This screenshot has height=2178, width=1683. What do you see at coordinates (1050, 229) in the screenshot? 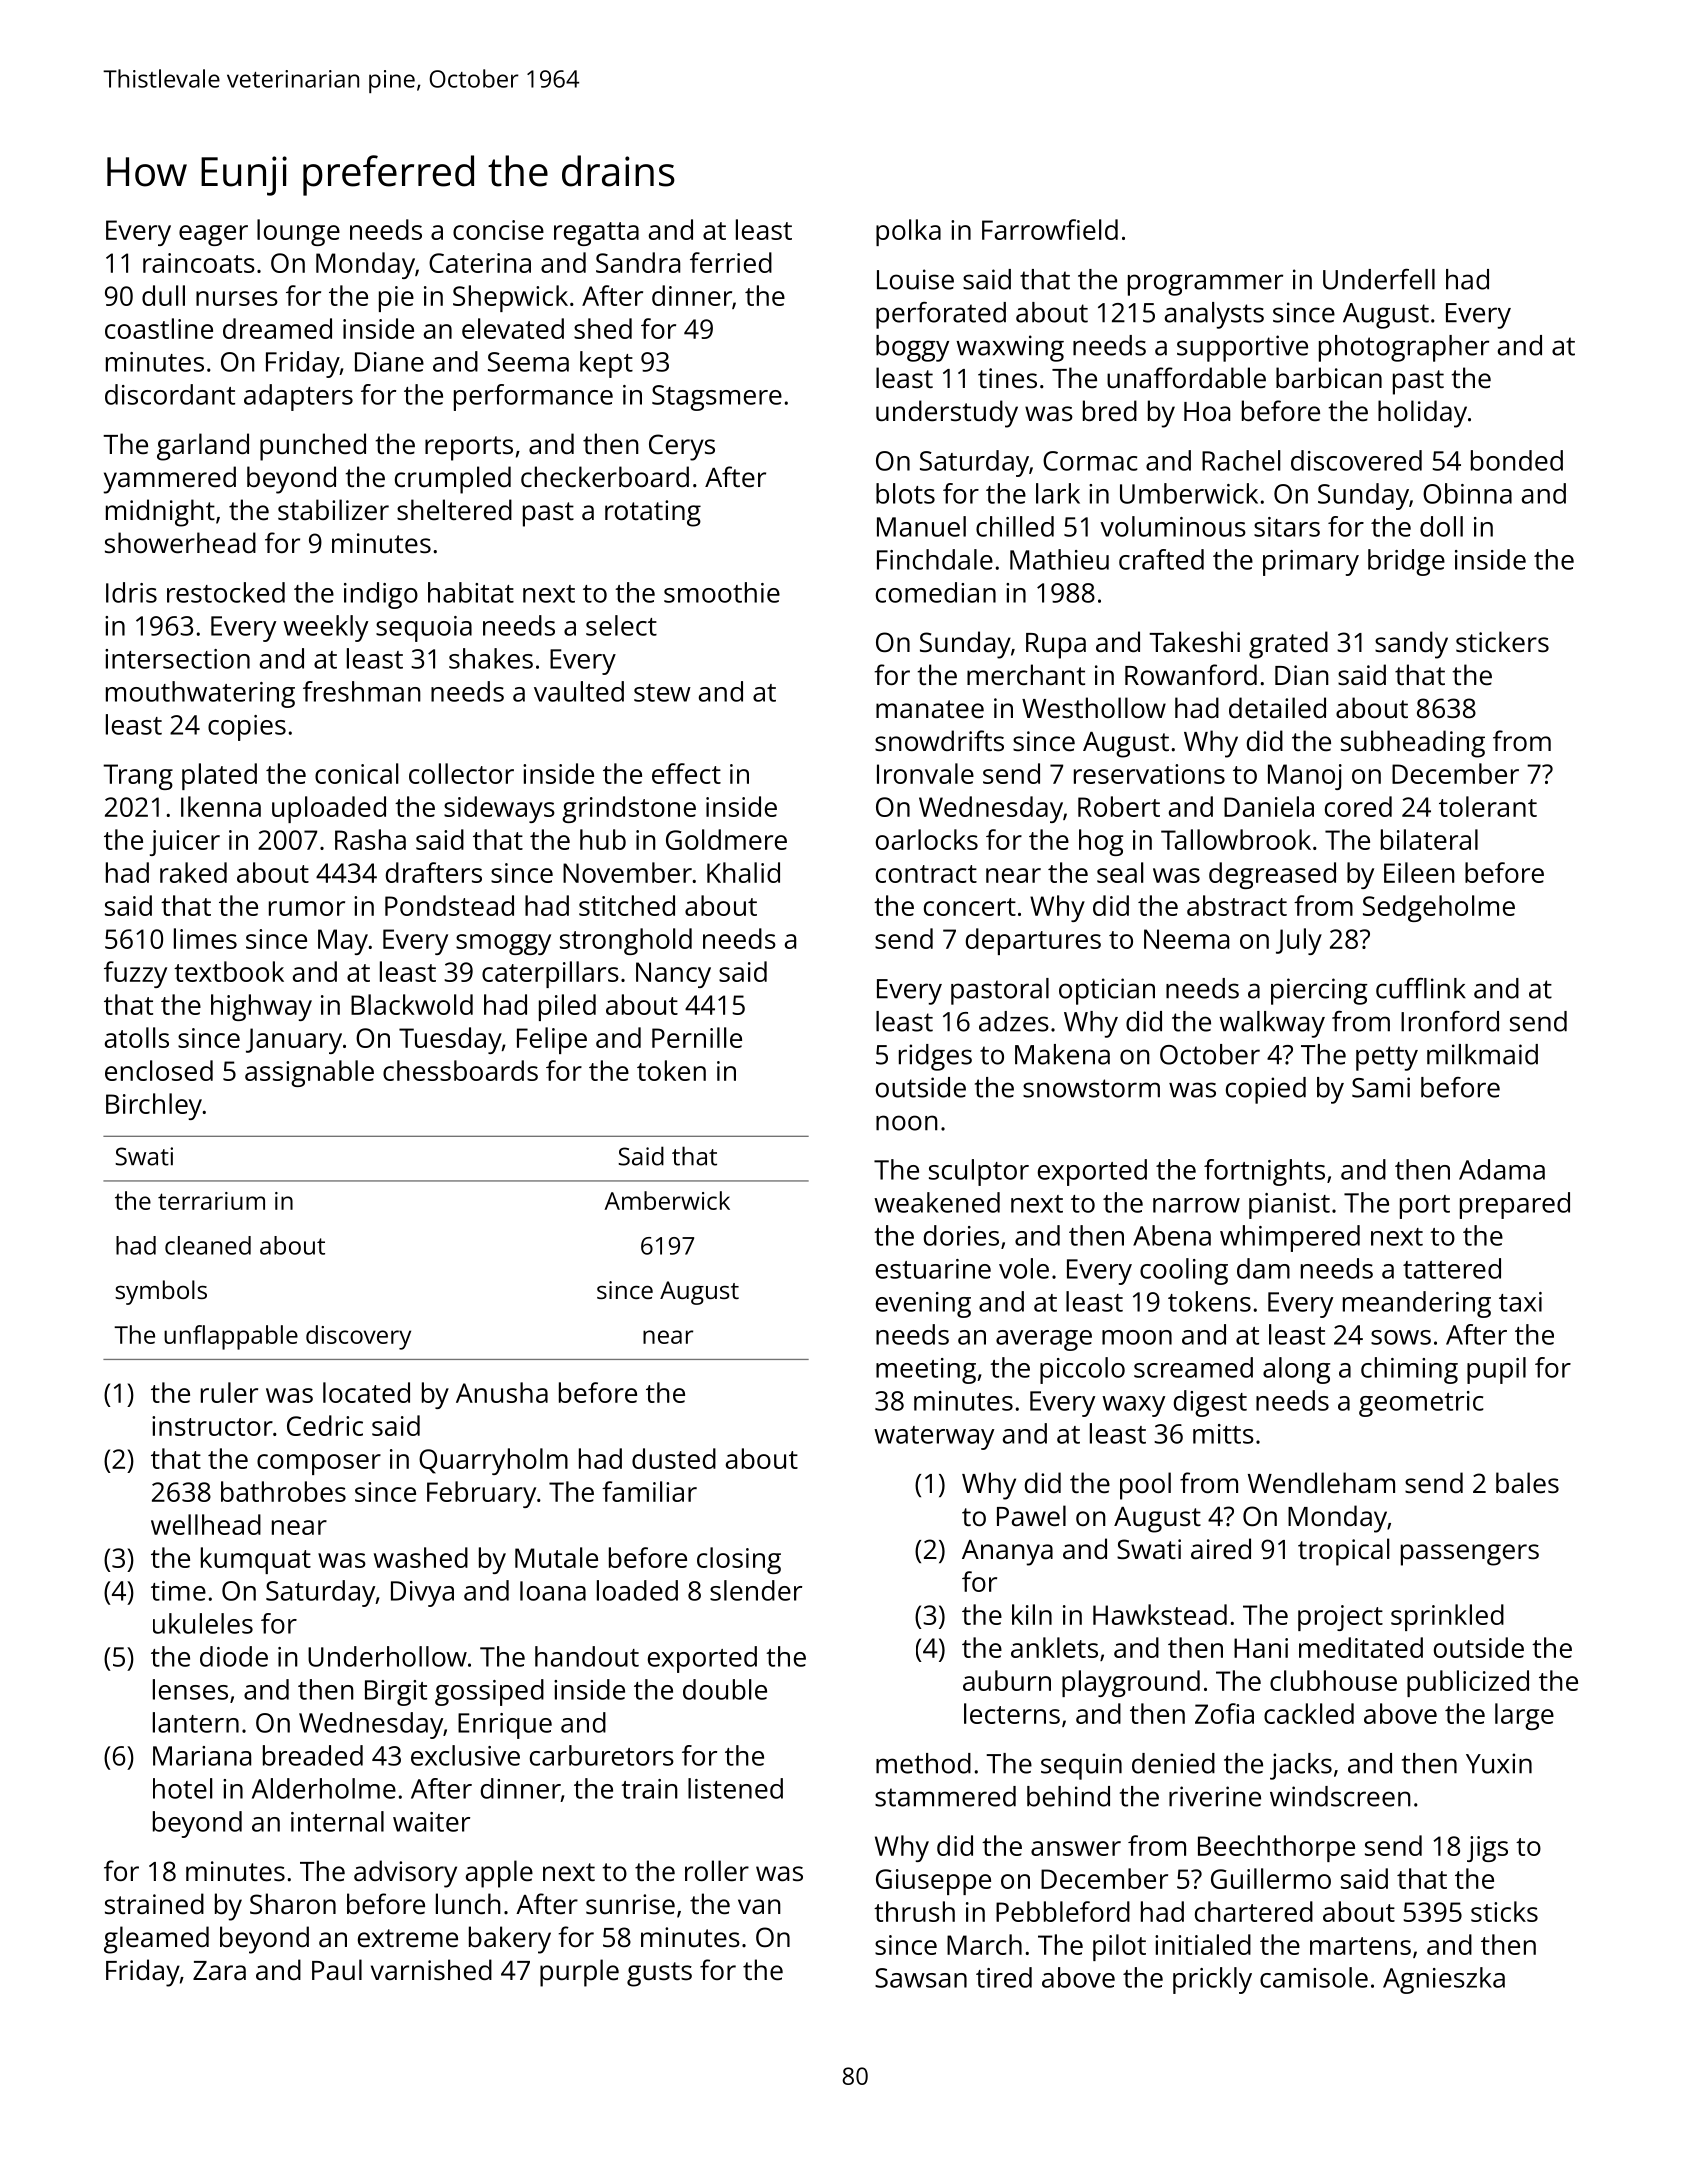
I see `Farrowfield` at bounding box center [1050, 229].
